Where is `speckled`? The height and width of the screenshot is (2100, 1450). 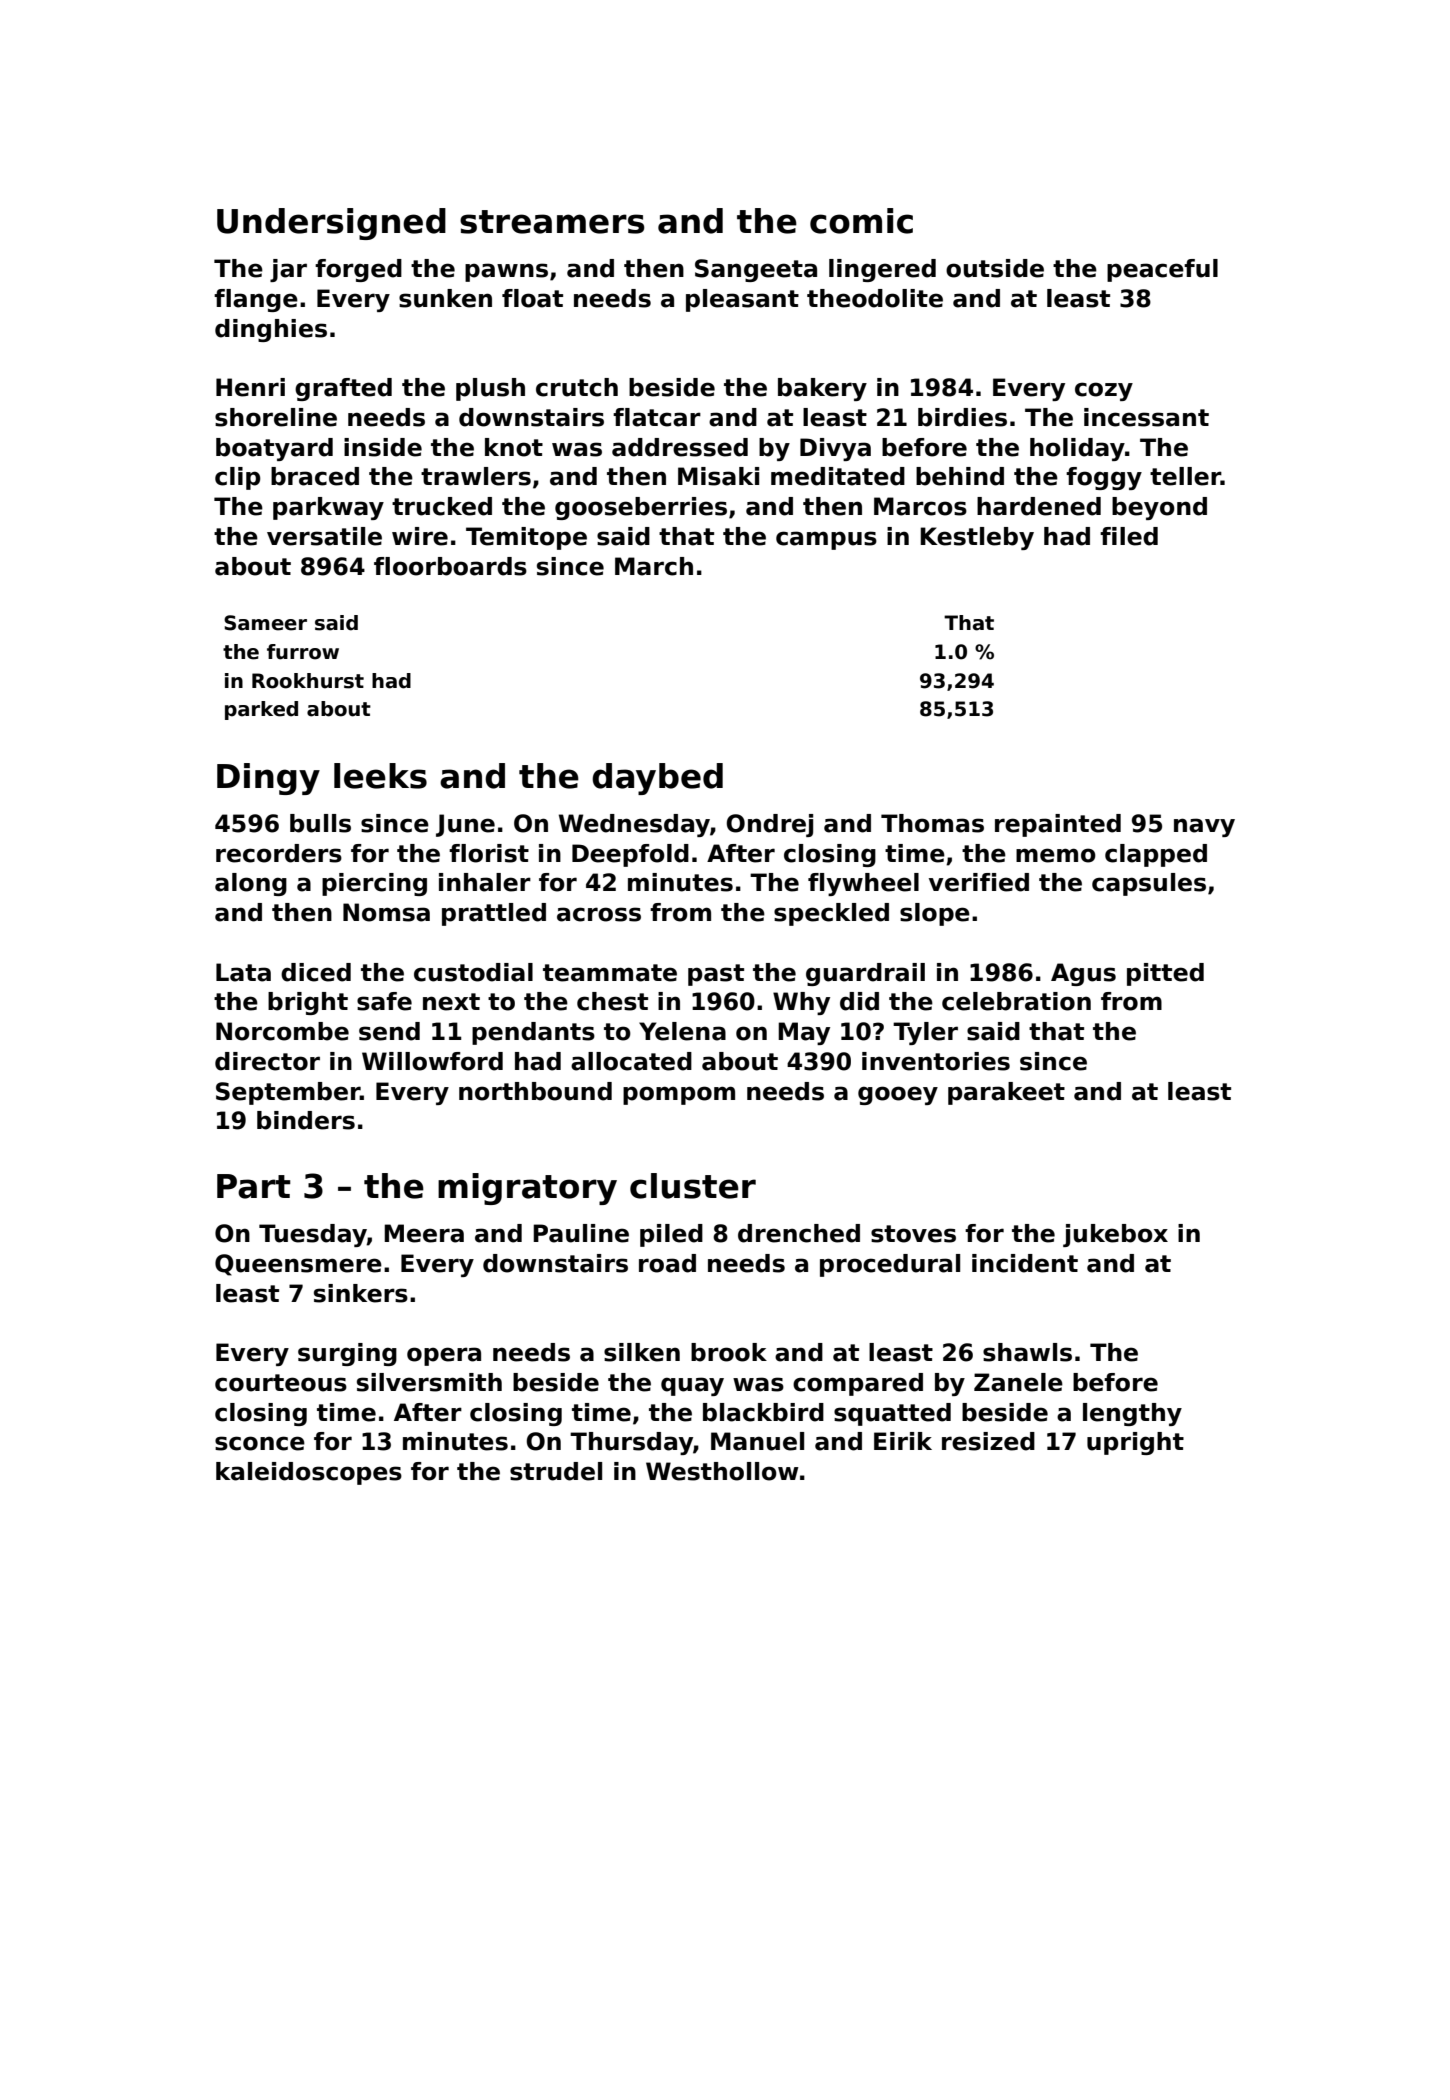
speckled is located at coordinates (831, 914).
